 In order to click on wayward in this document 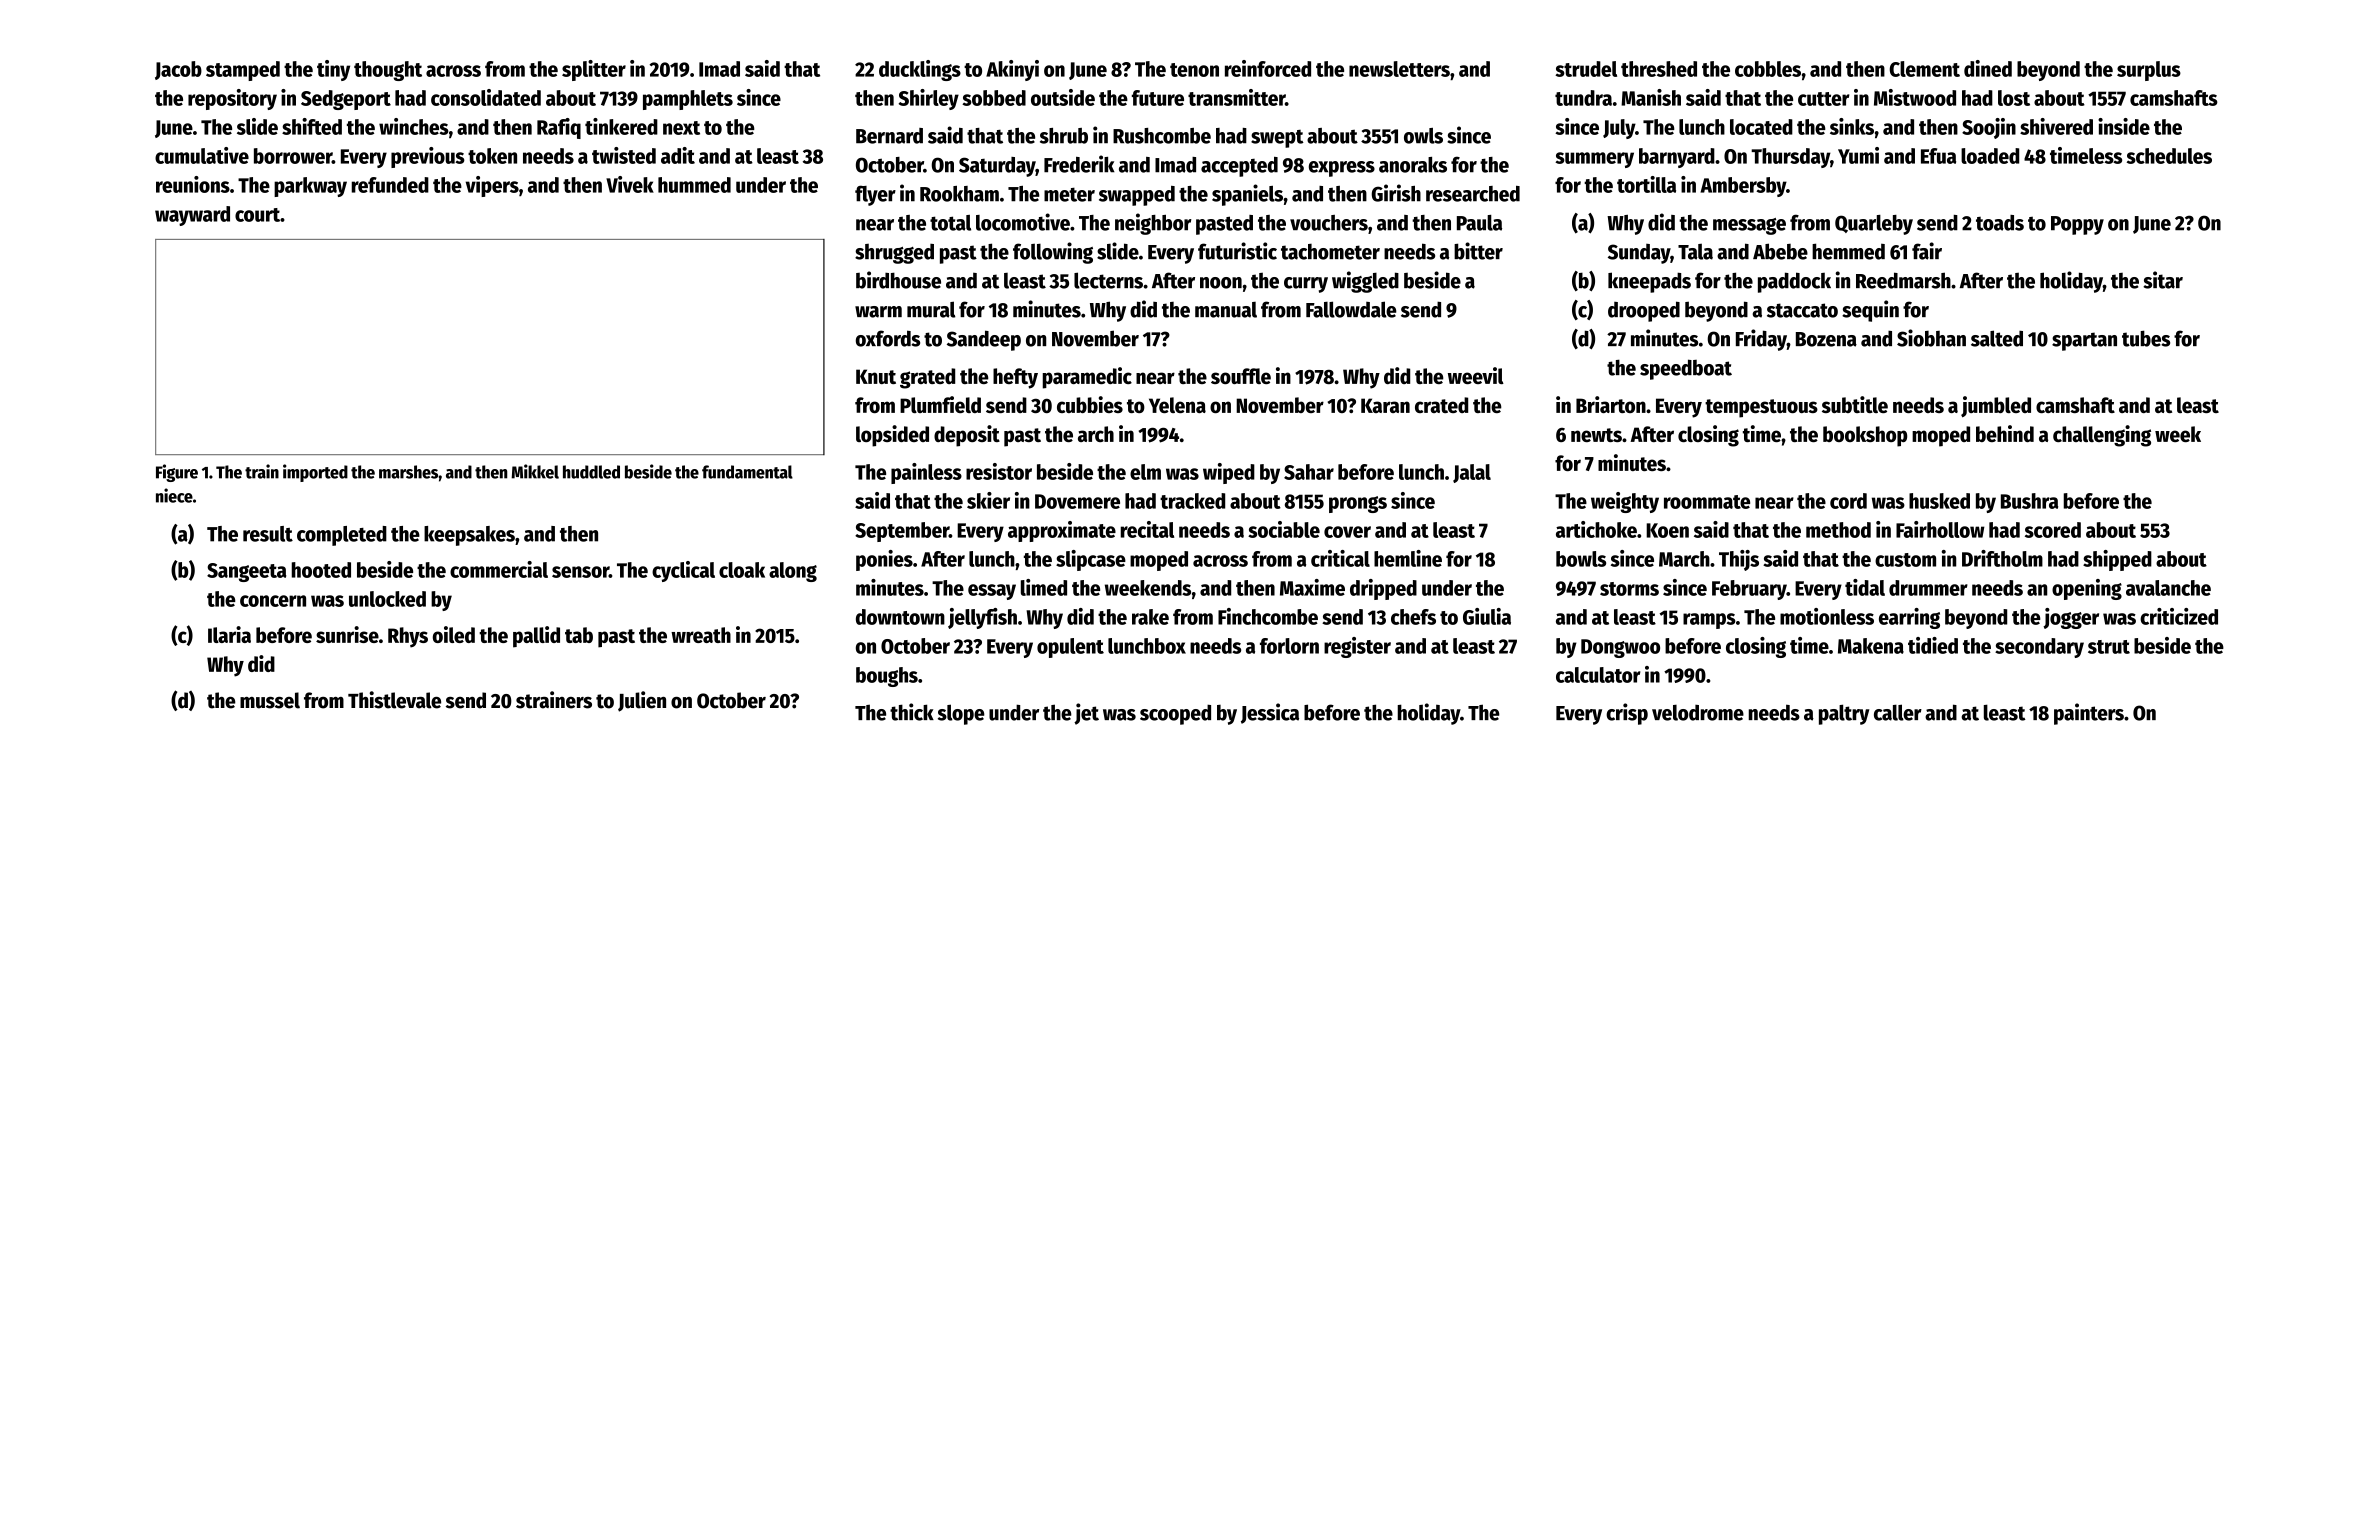, I will do `click(192, 216)`.
